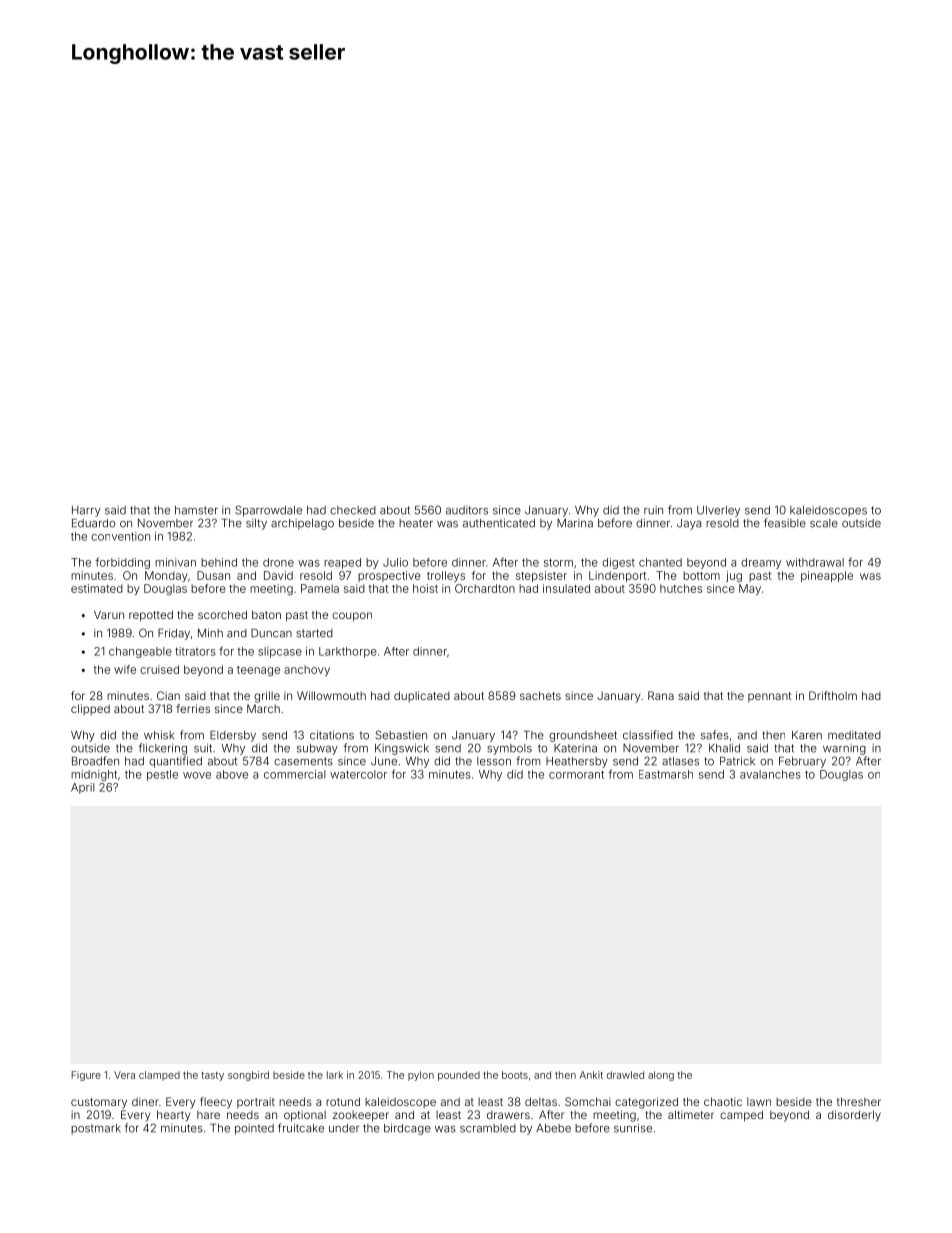 Image resolution: width=952 pixels, height=1233 pixels. I want to click on wife, so click(125, 669).
